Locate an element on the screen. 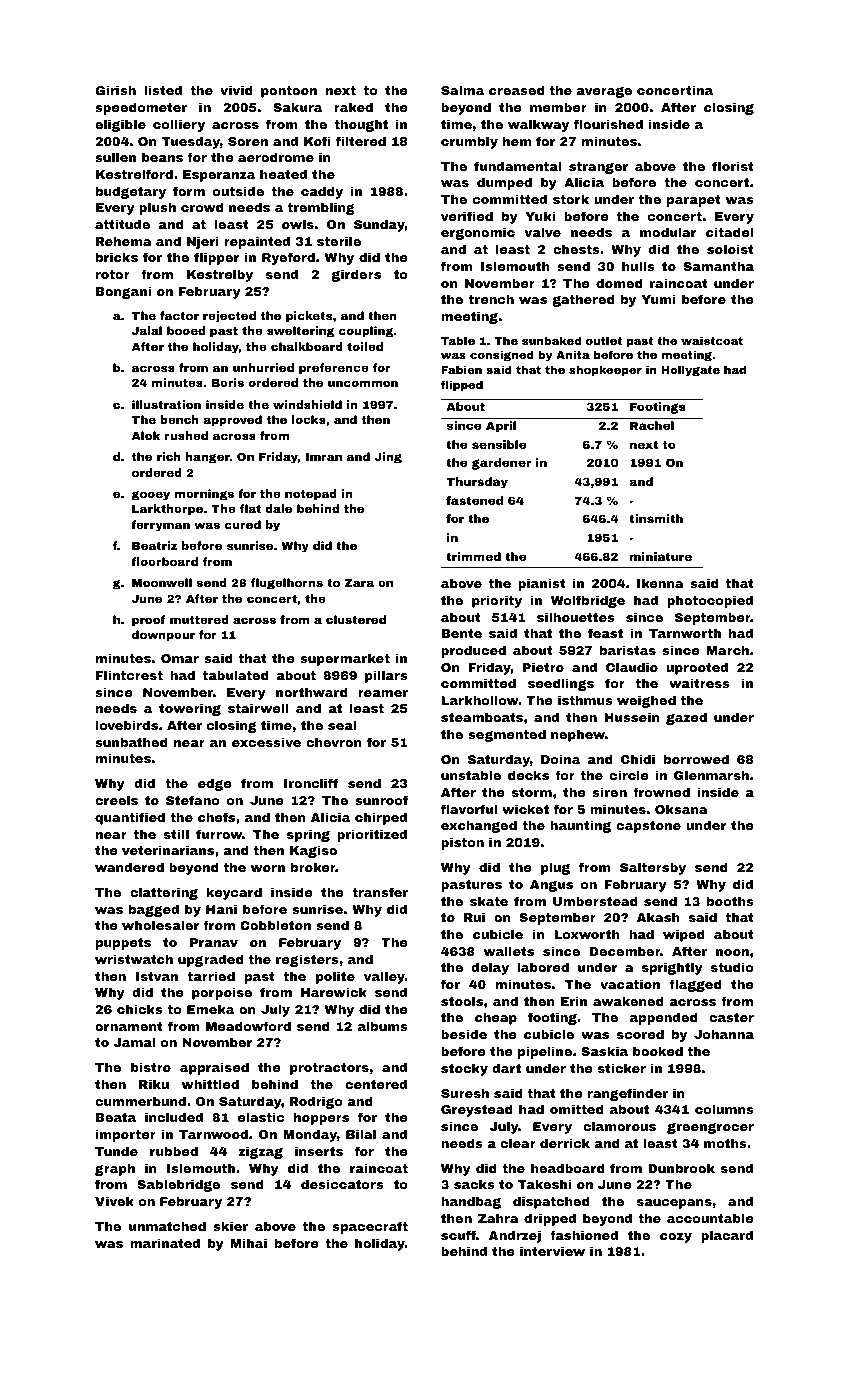 This screenshot has width=849, height=1400. attitude is located at coordinates (122, 224).
